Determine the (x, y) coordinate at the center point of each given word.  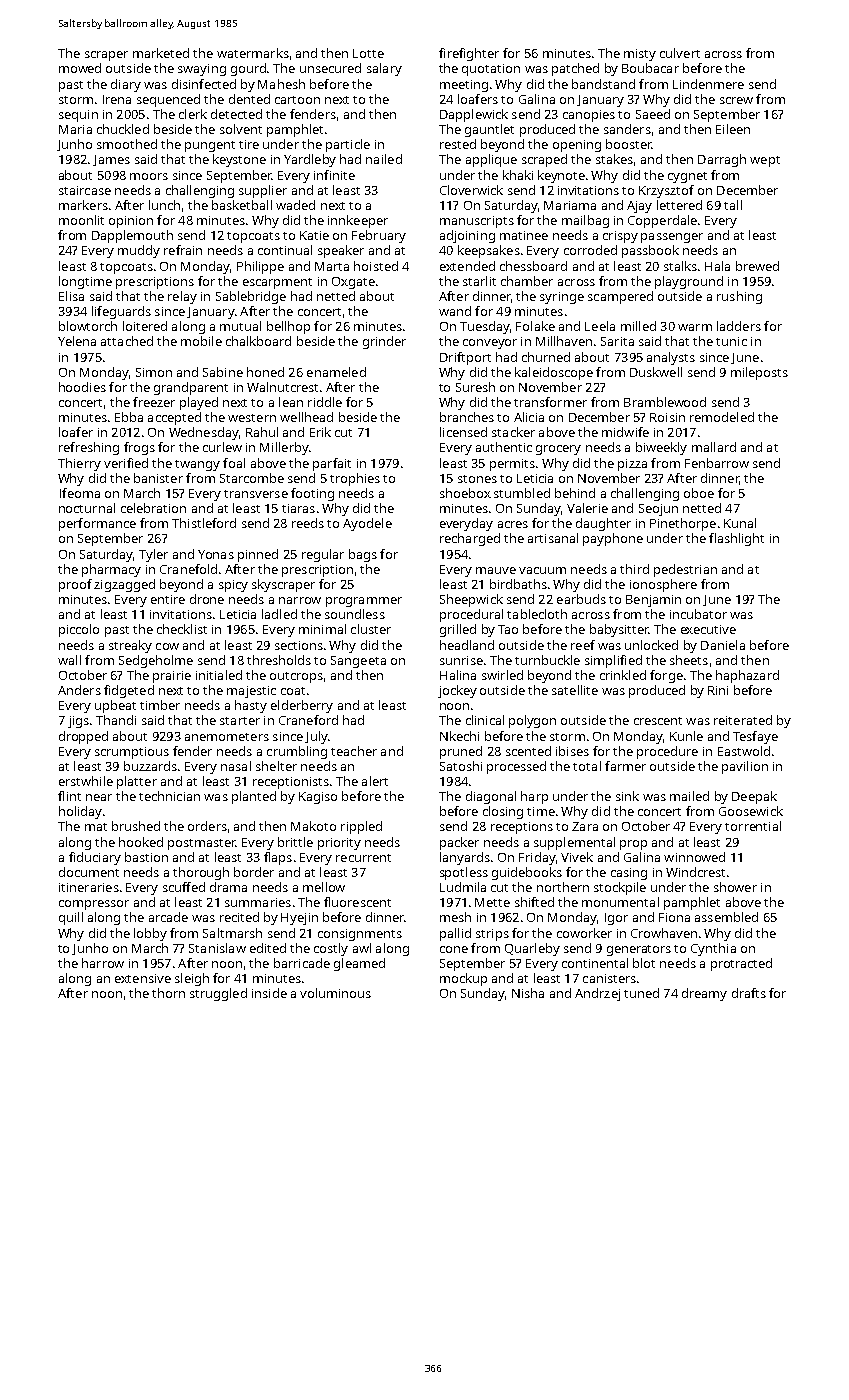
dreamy (704, 994)
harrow (103, 963)
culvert (680, 53)
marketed (161, 53)
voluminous (335, 993)
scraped (544, 160)
